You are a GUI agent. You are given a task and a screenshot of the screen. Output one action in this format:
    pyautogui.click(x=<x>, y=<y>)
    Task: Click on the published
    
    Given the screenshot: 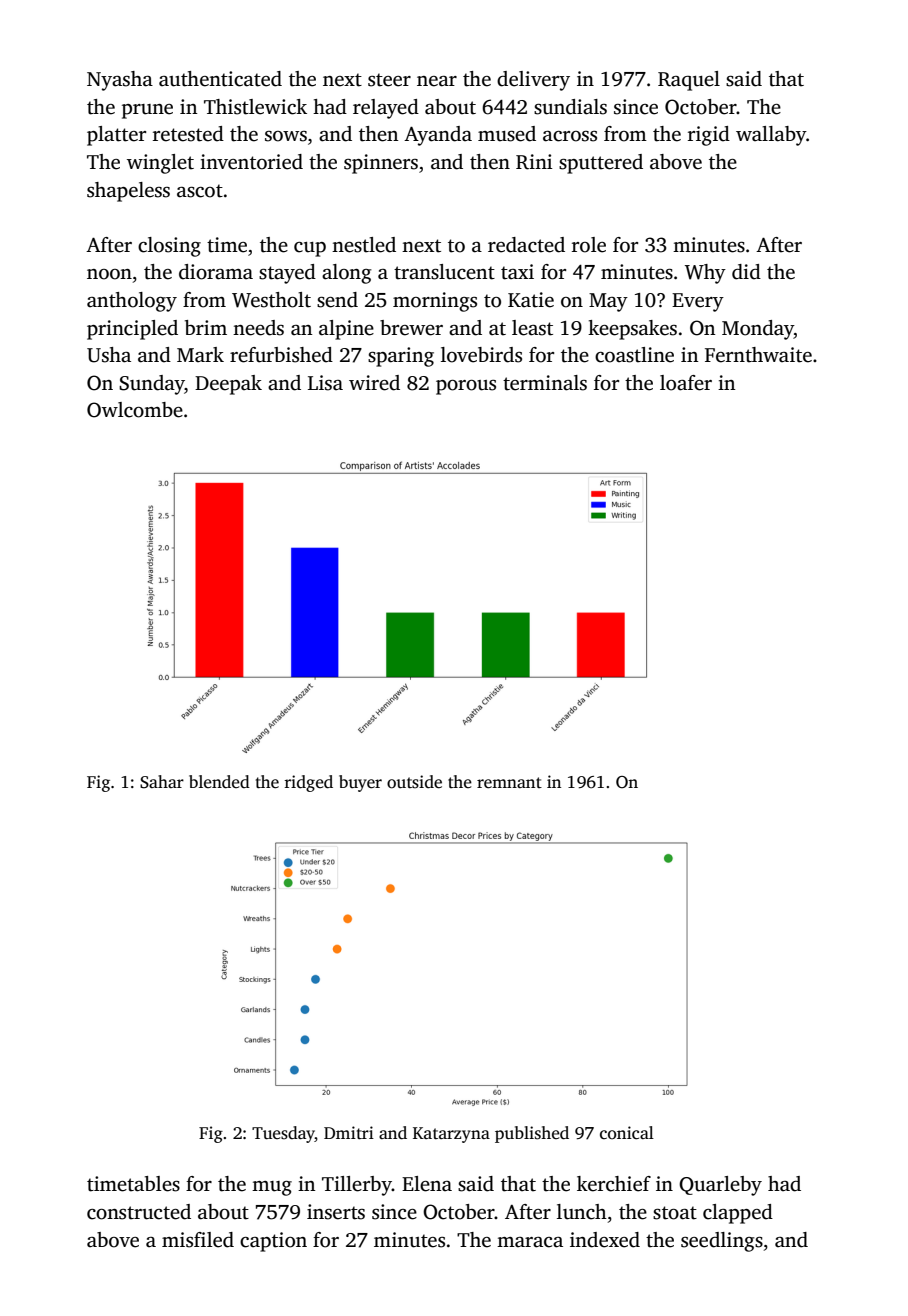 What is the action you would take?
    pyautogui.click(x=532, y=1134)
